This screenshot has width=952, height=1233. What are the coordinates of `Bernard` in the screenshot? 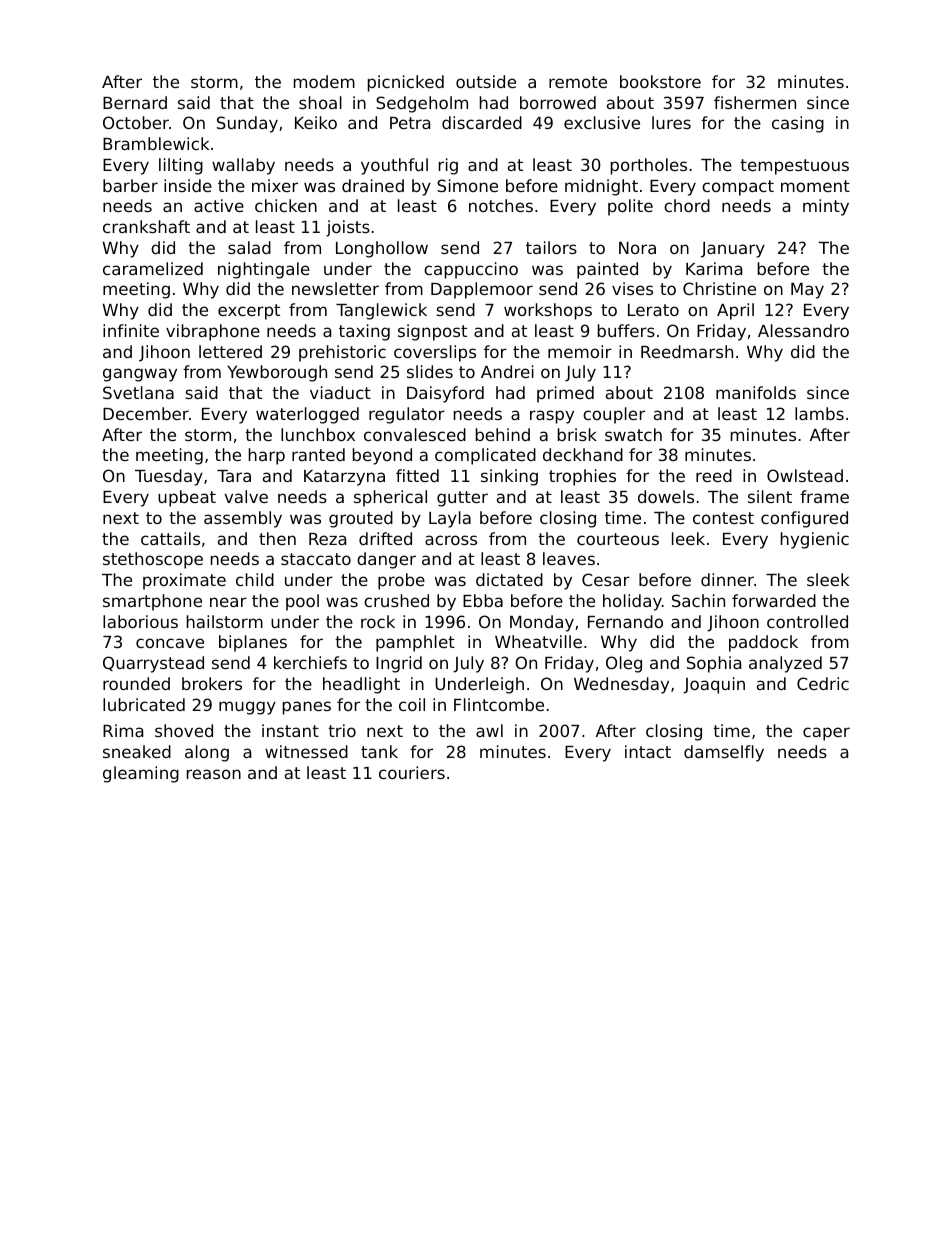 It's located at (135, 102).
